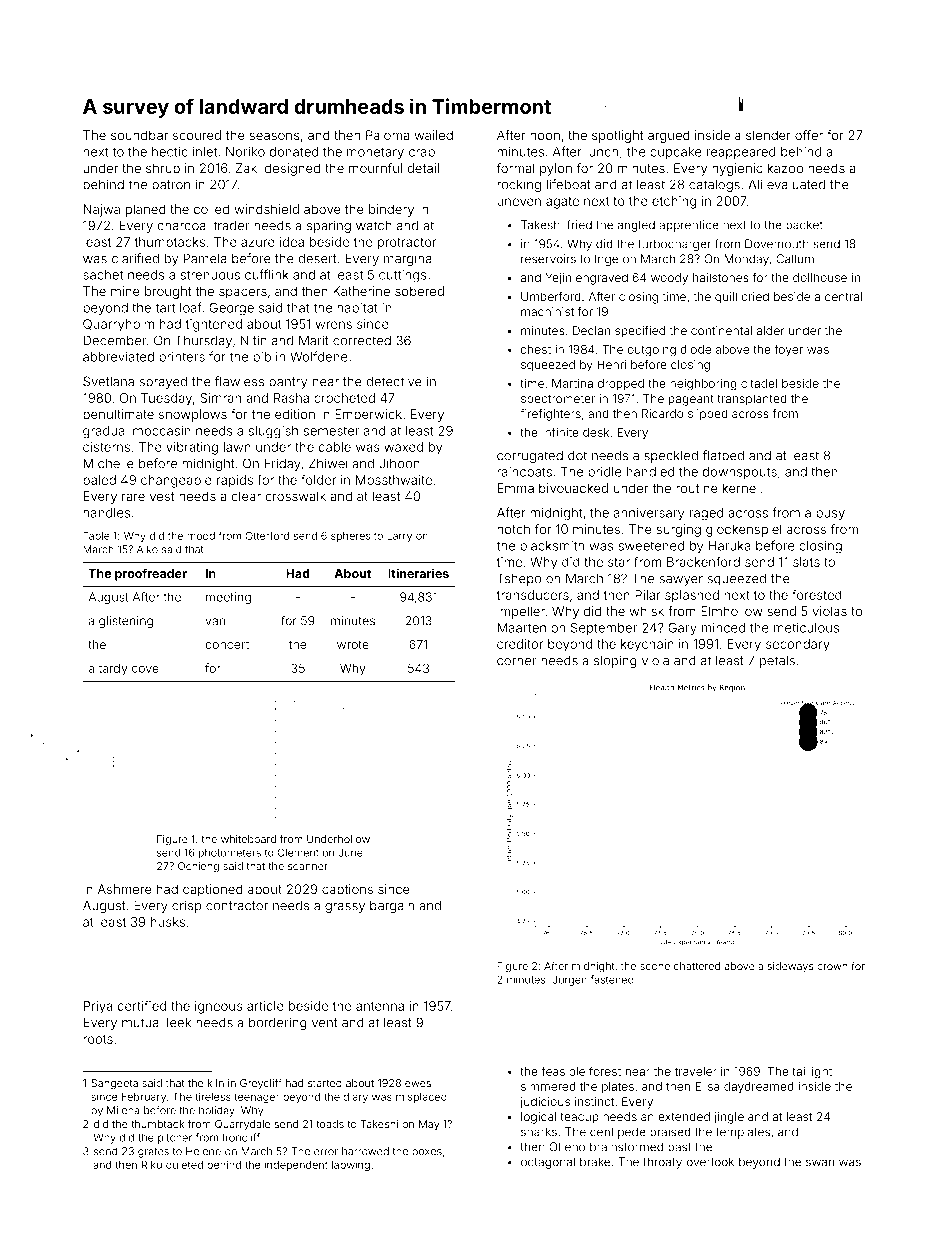  What do you see at coordinates (145, 669) in the document?
I see `cove` at bounding box center [145, 669].
